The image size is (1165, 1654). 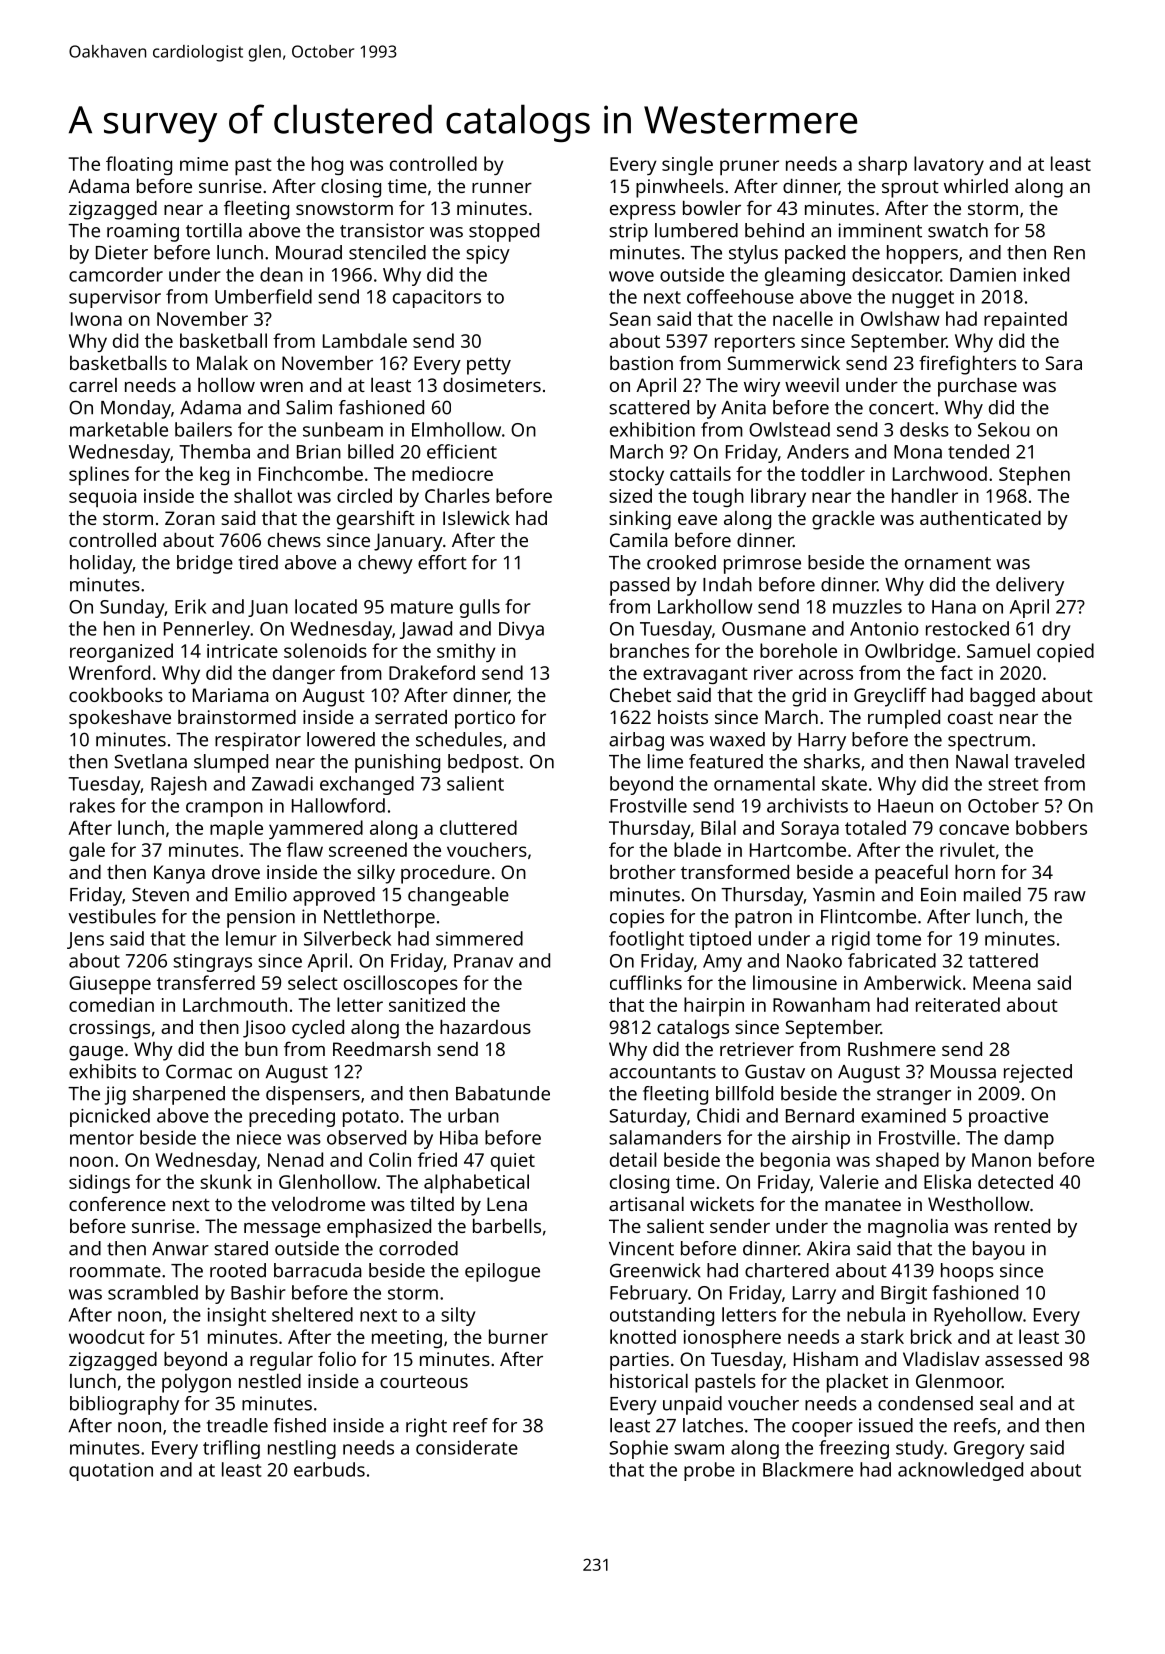 I want to click on sanitized, so click(x=427, y=1004).
